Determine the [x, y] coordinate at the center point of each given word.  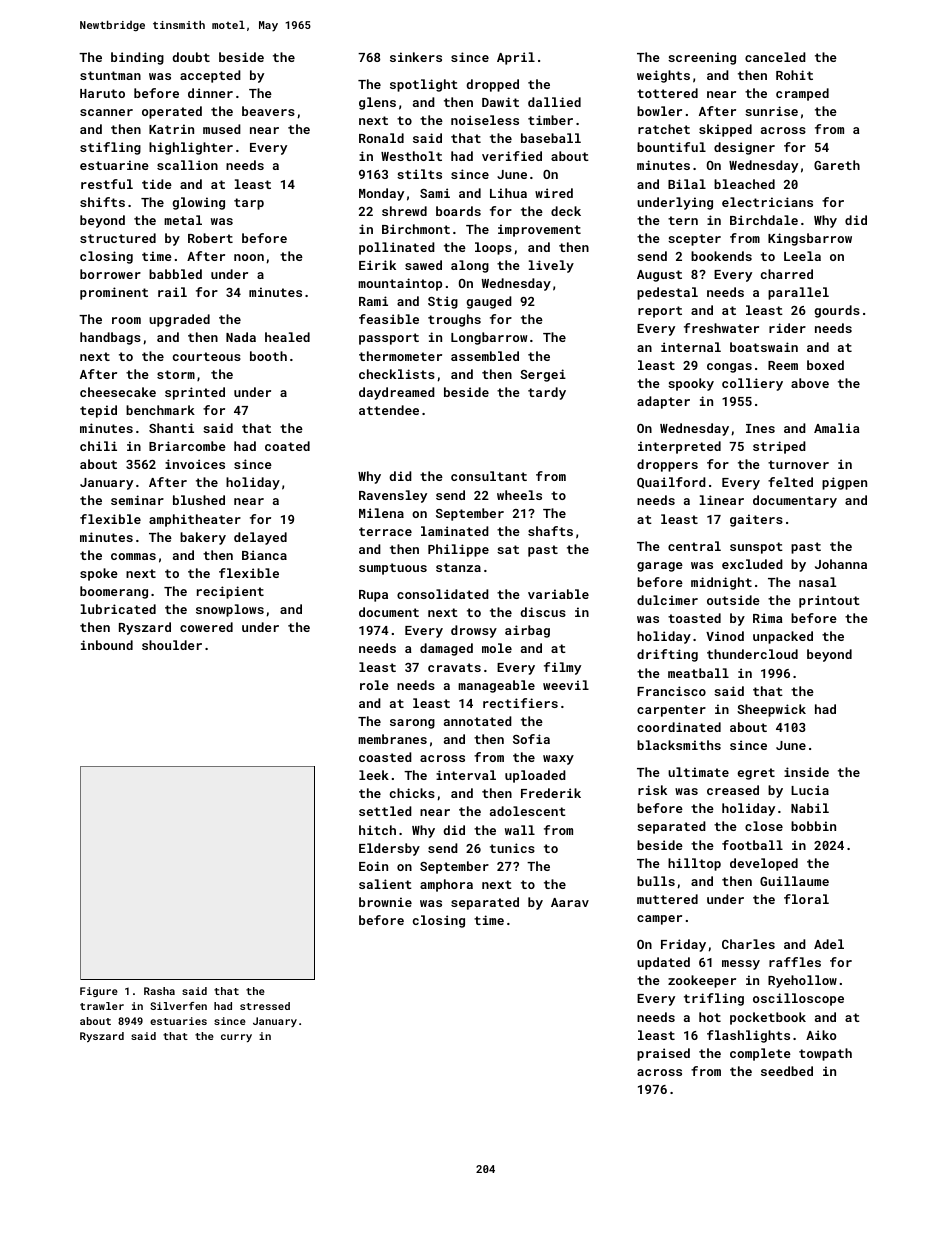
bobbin [813, 826]
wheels [519, 495]
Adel [829, 944]
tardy [547, 393]
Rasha [159, 991]
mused [222, 129]
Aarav [570, 902]
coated [287, 446]
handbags [110, 338]
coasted [385, 757]
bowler [659, 111]
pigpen [844, 483]
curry [236, 1038]
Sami [435, 193]
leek [374, 775]
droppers [667, 465]
